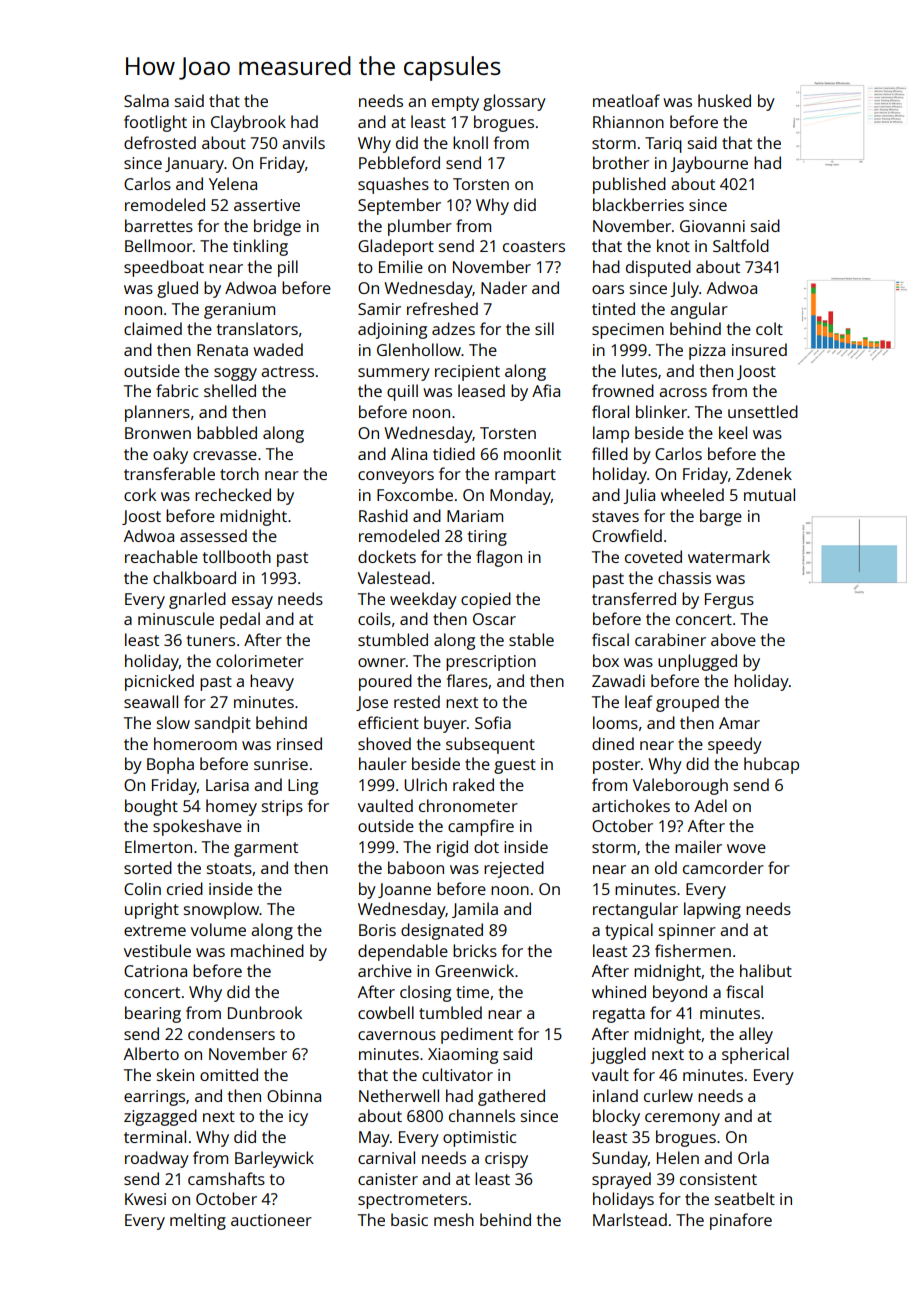 Image resolution: width=924 pixels, height=1308 pixels. Describe the element at coordinates (382, 662) in the image. I see `owner` at that location.
